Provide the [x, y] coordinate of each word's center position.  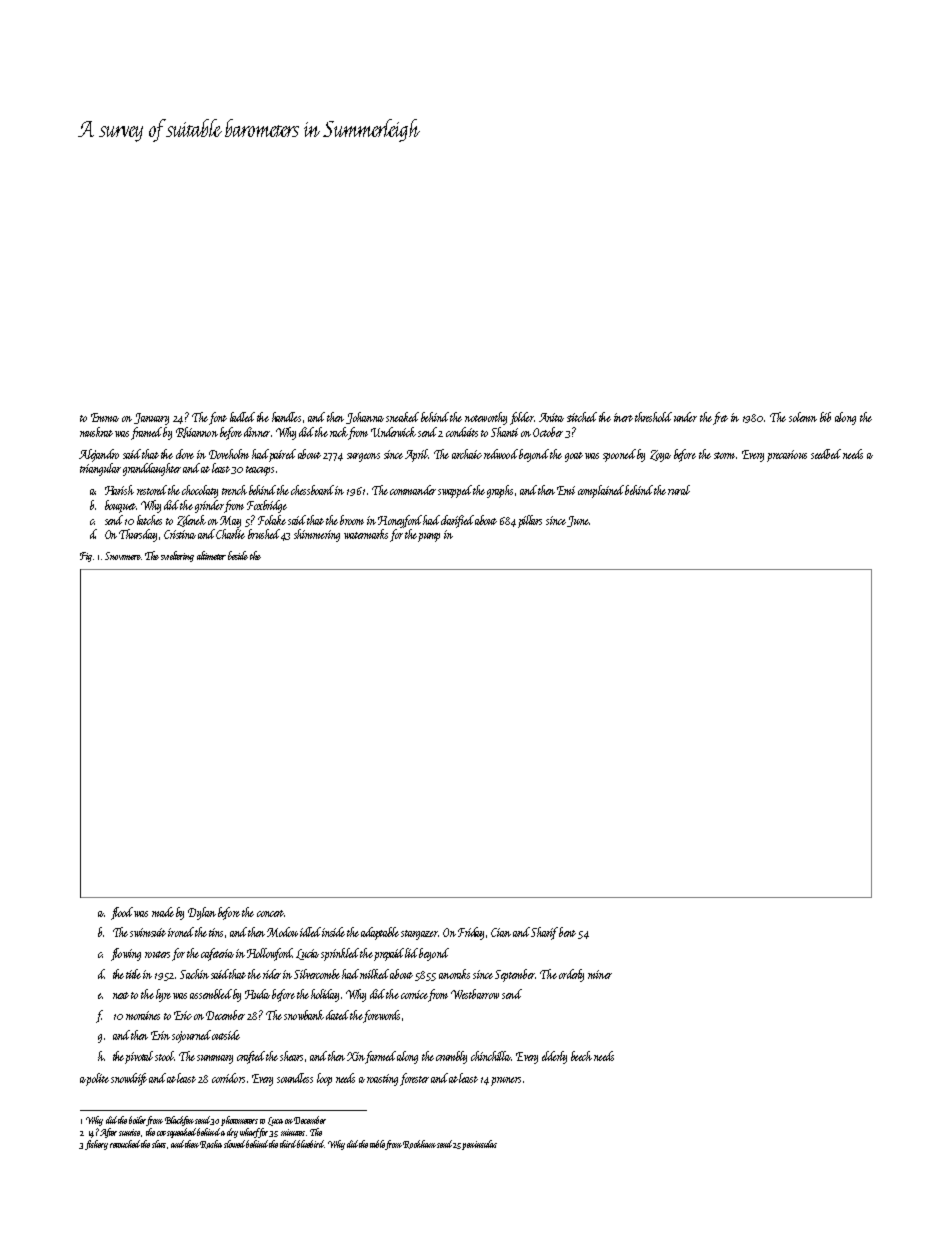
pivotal [139, 1057]
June [578, 521]
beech [581, 1056]
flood [122, 913]
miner [600, 974]
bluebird [311, 1144]
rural [679, 490]
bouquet [120, 506]
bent [567, 932]
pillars [530, 521]
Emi [566, 490]
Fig [86, 557]
